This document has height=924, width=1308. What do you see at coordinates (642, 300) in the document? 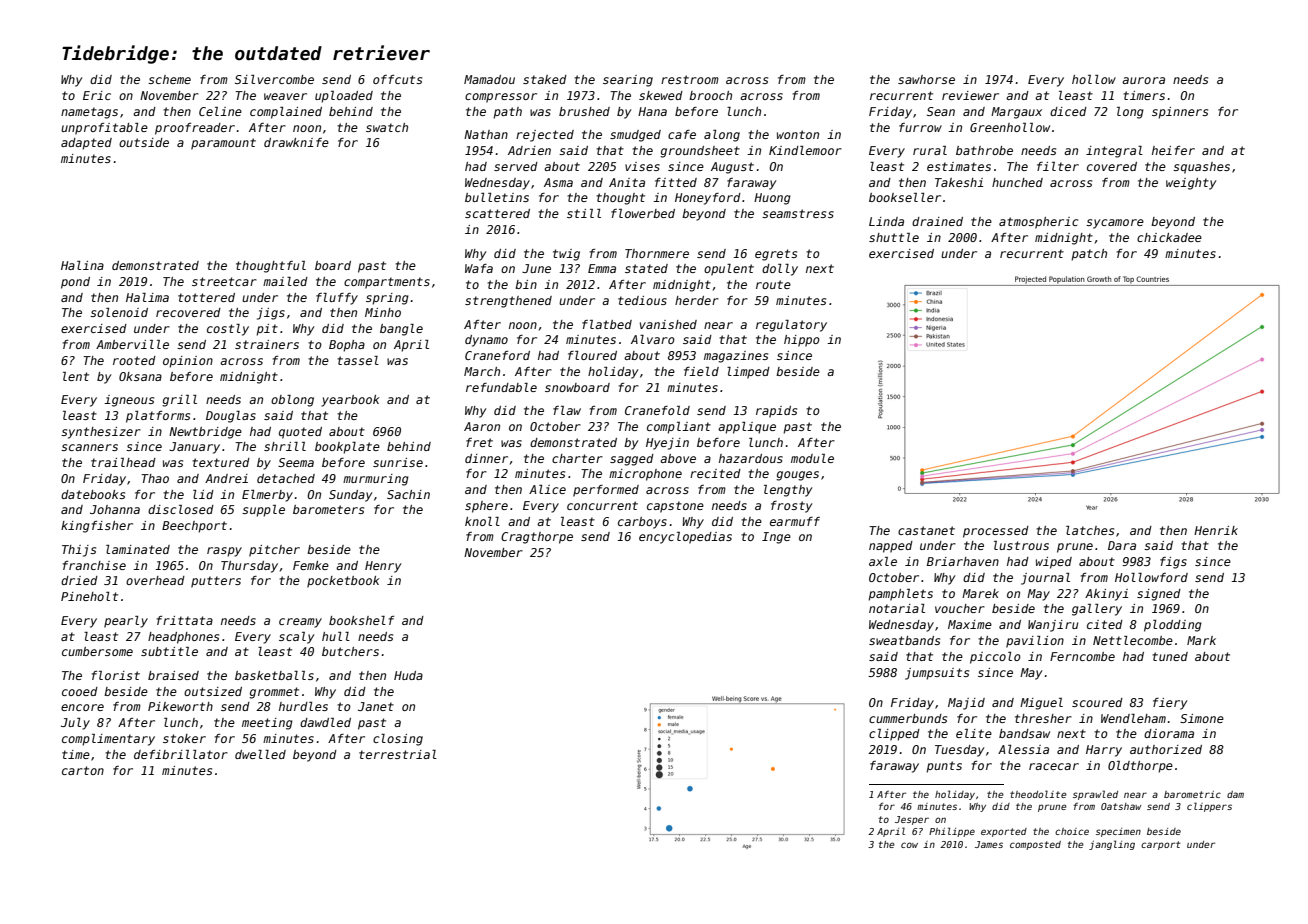
I see `tedious` at bounding box center [642, 300].
